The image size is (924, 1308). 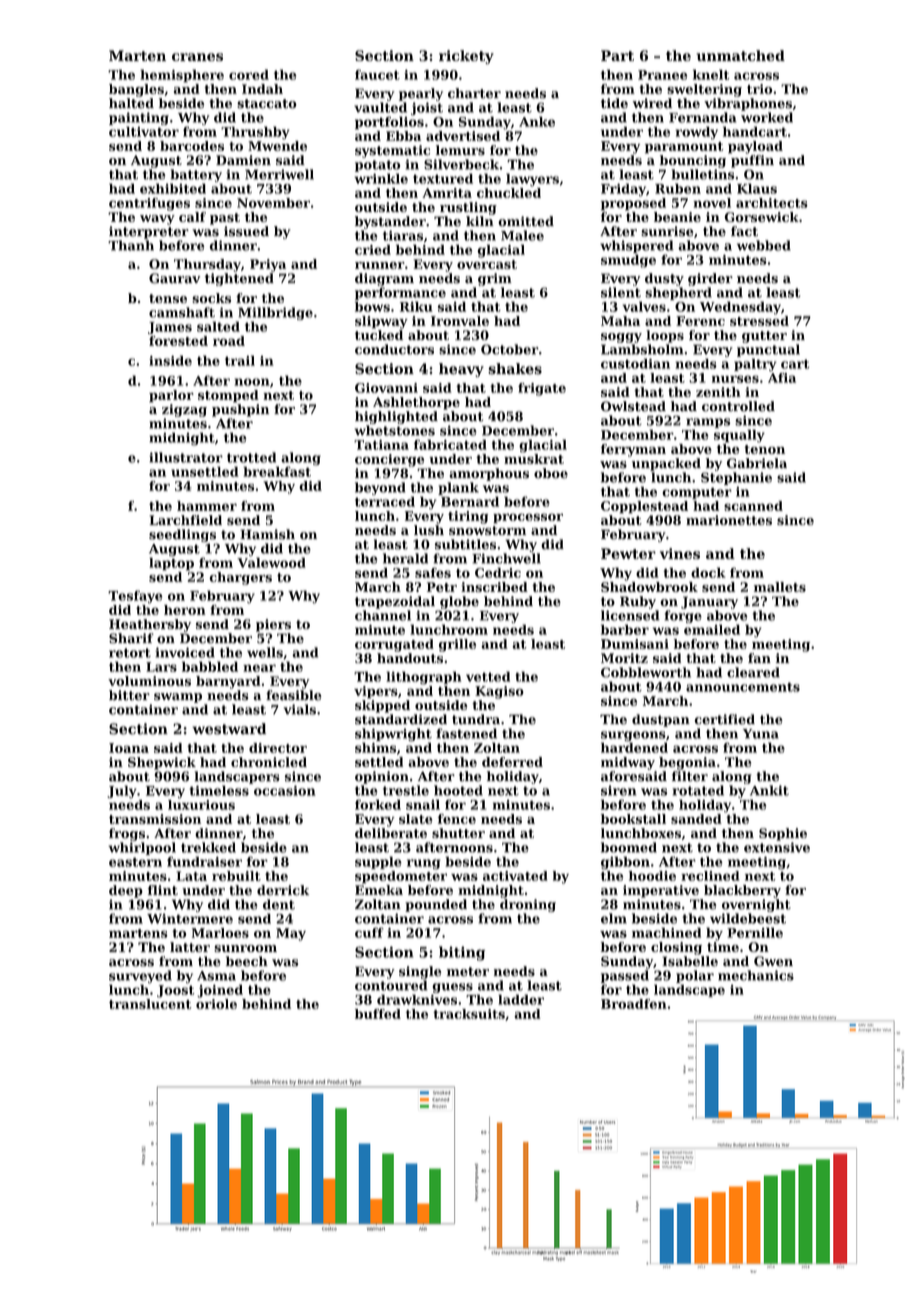 What do you see at coordinates (380, 107) in the screenshot?
I see `vaulted` at bounding box center [380, 107].
